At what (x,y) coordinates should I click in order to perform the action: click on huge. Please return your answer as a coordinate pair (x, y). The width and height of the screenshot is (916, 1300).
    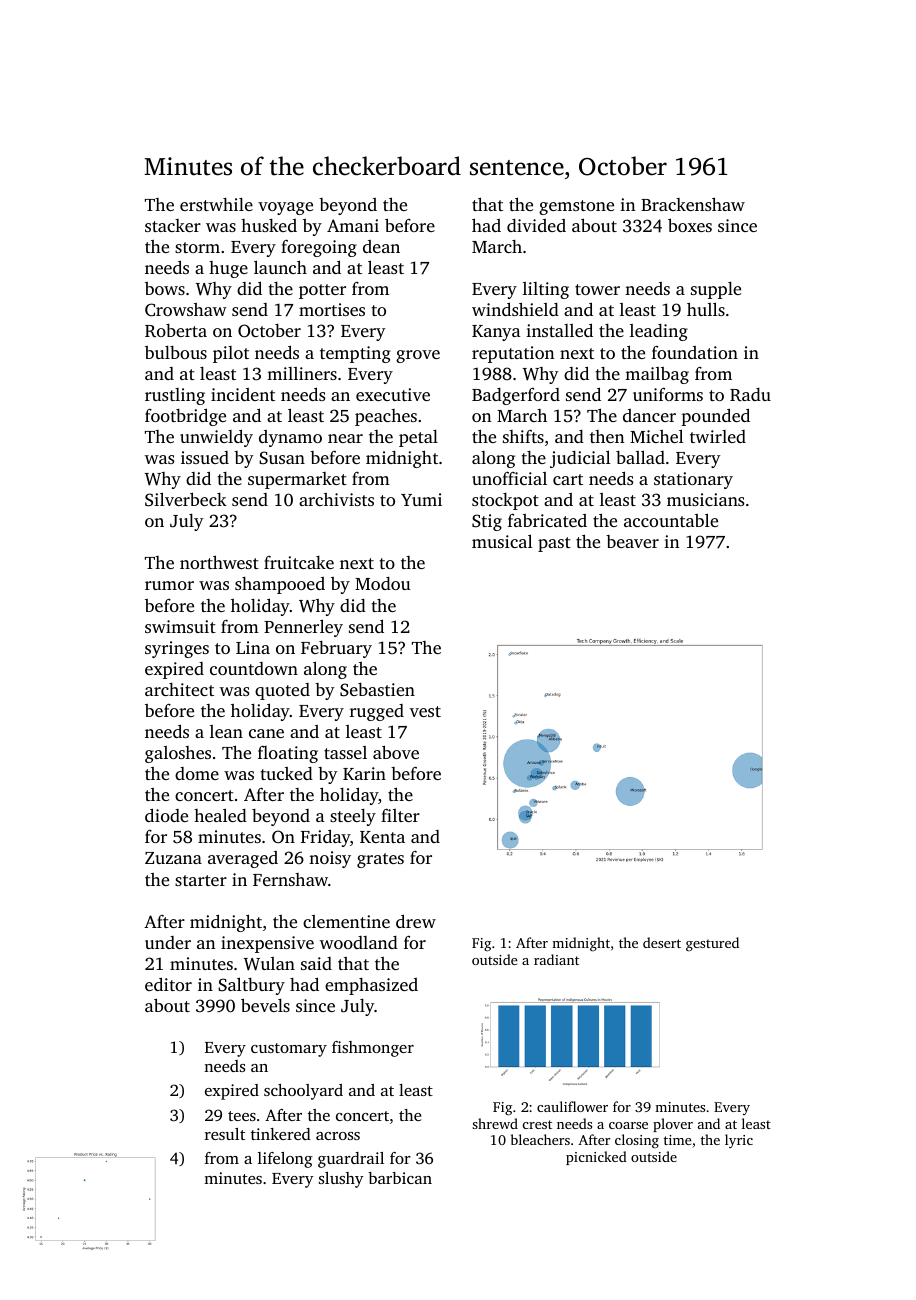
    Looking at the image, I should click on (228, 269).
